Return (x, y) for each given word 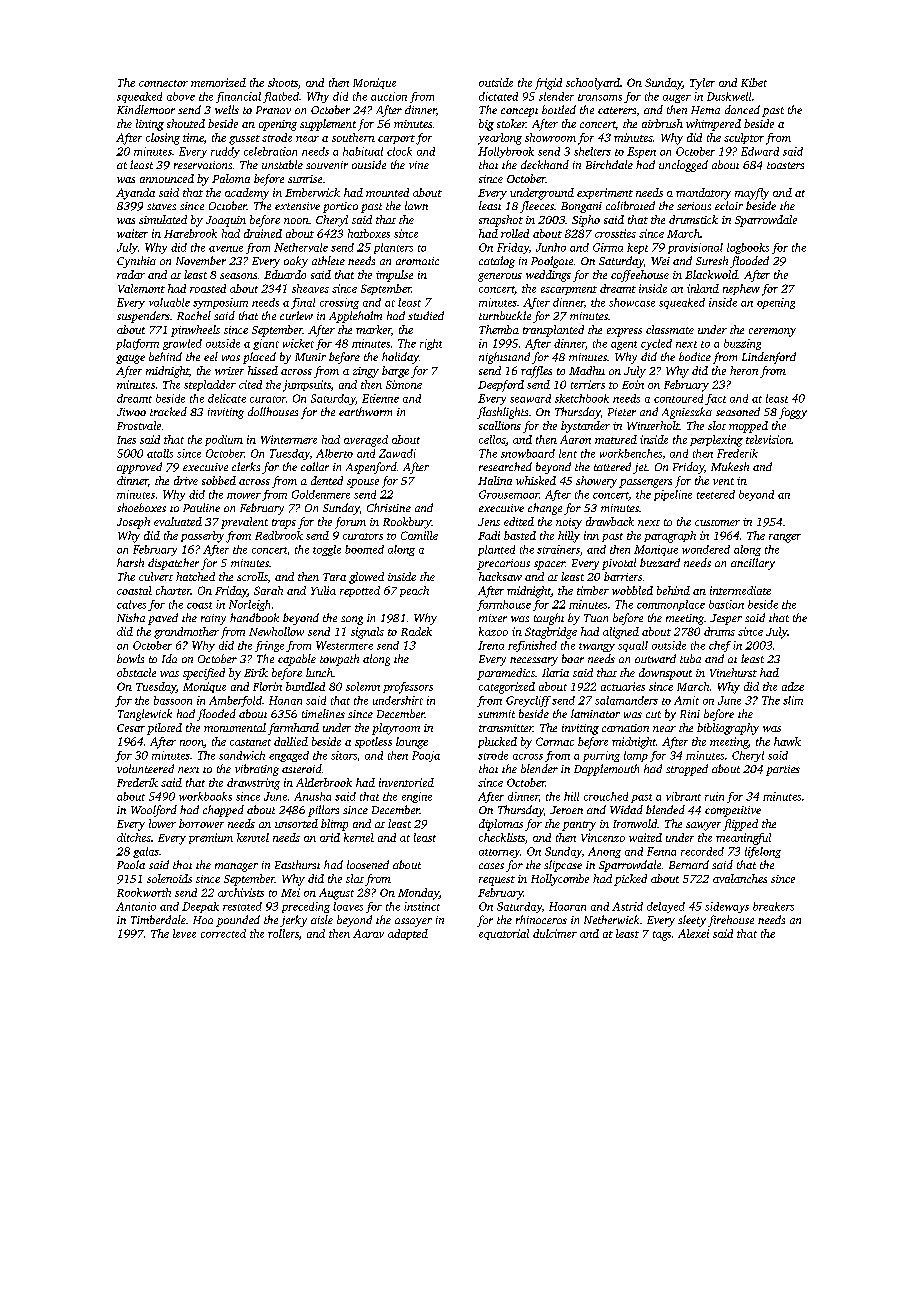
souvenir (327, 165)
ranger (785, 538)
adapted (408, 934)
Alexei (693, 933)
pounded (238, 921)
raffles (536, 372)
